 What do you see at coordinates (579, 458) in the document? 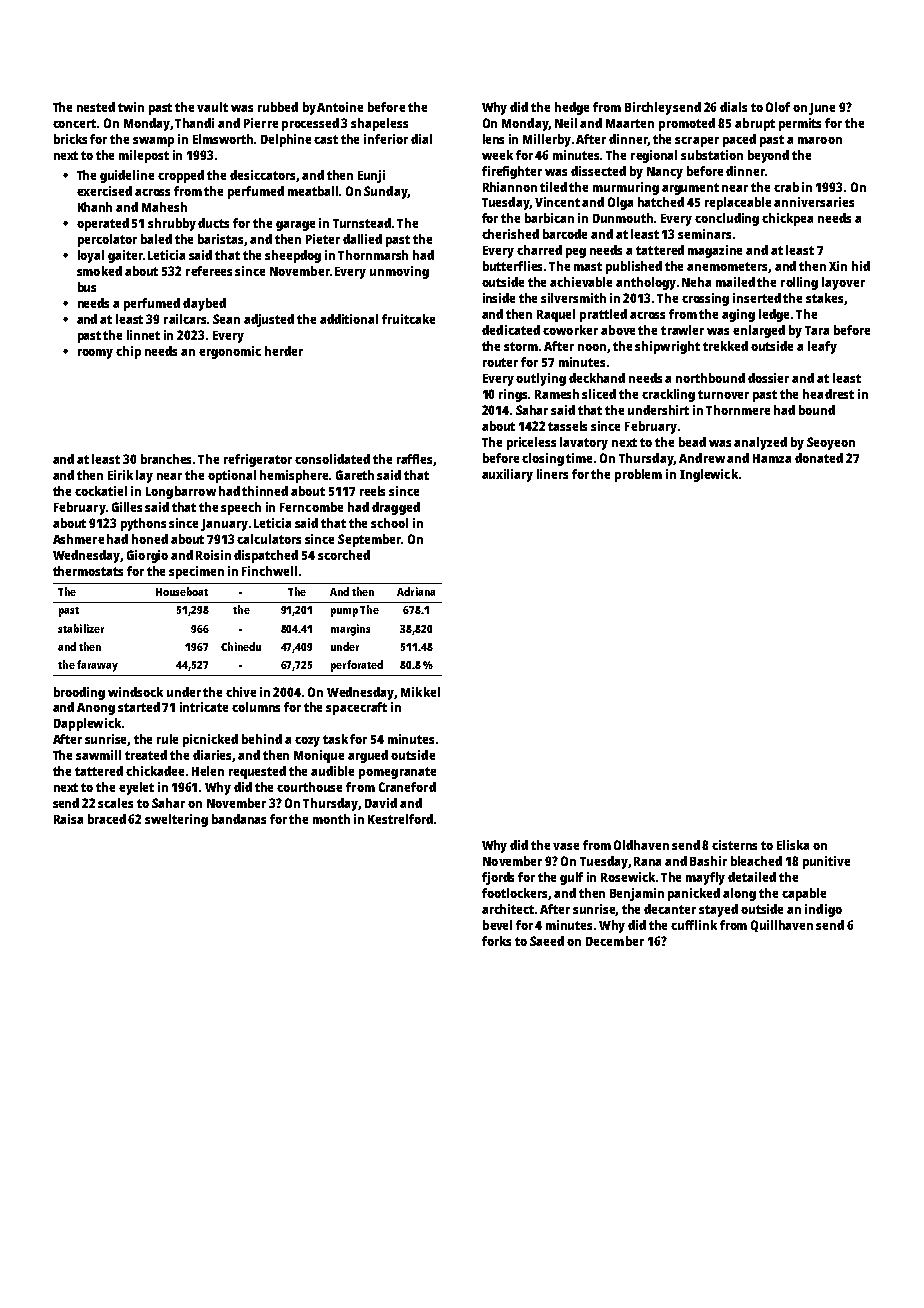
I see `time` at bounding box center [579, 458].
